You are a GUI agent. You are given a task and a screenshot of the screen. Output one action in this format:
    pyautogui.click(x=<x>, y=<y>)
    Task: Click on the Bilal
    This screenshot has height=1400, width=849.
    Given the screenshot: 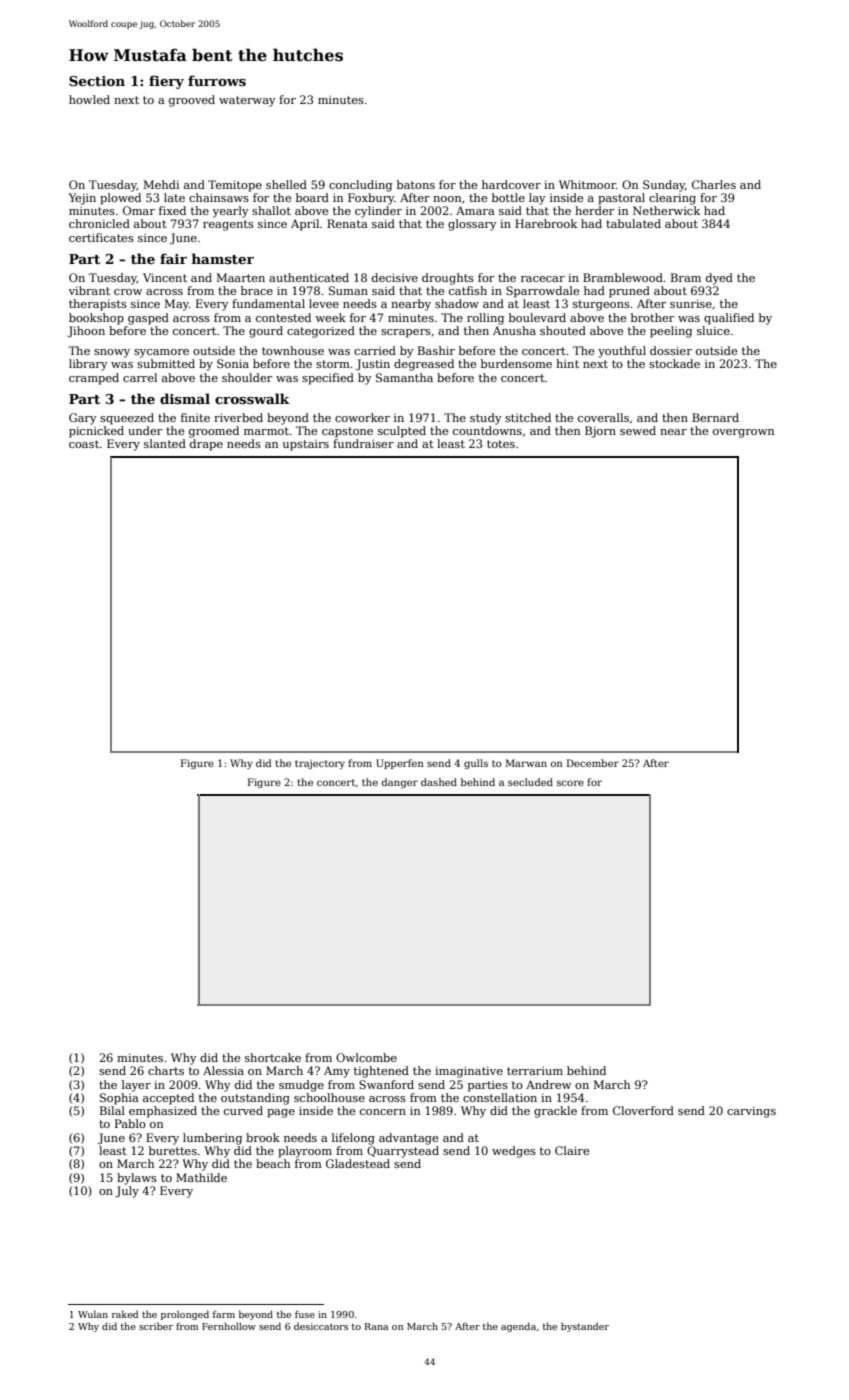 What is the action you would take?
    pyautogui.click(x=112, y=1110)
